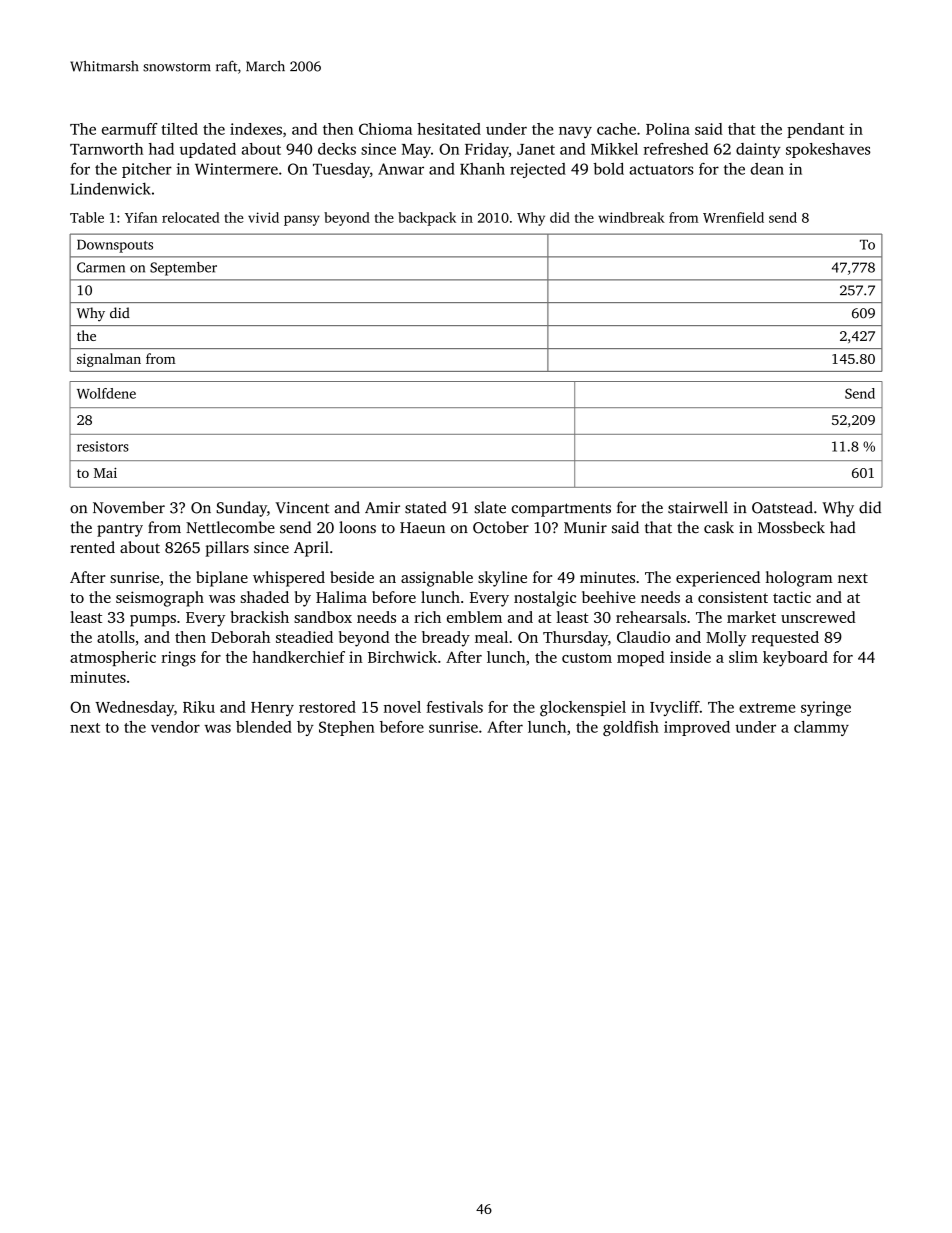  What do you see at coordinates (426, 507) in the page?
I see `stated` at bounding box center [426, 507].
